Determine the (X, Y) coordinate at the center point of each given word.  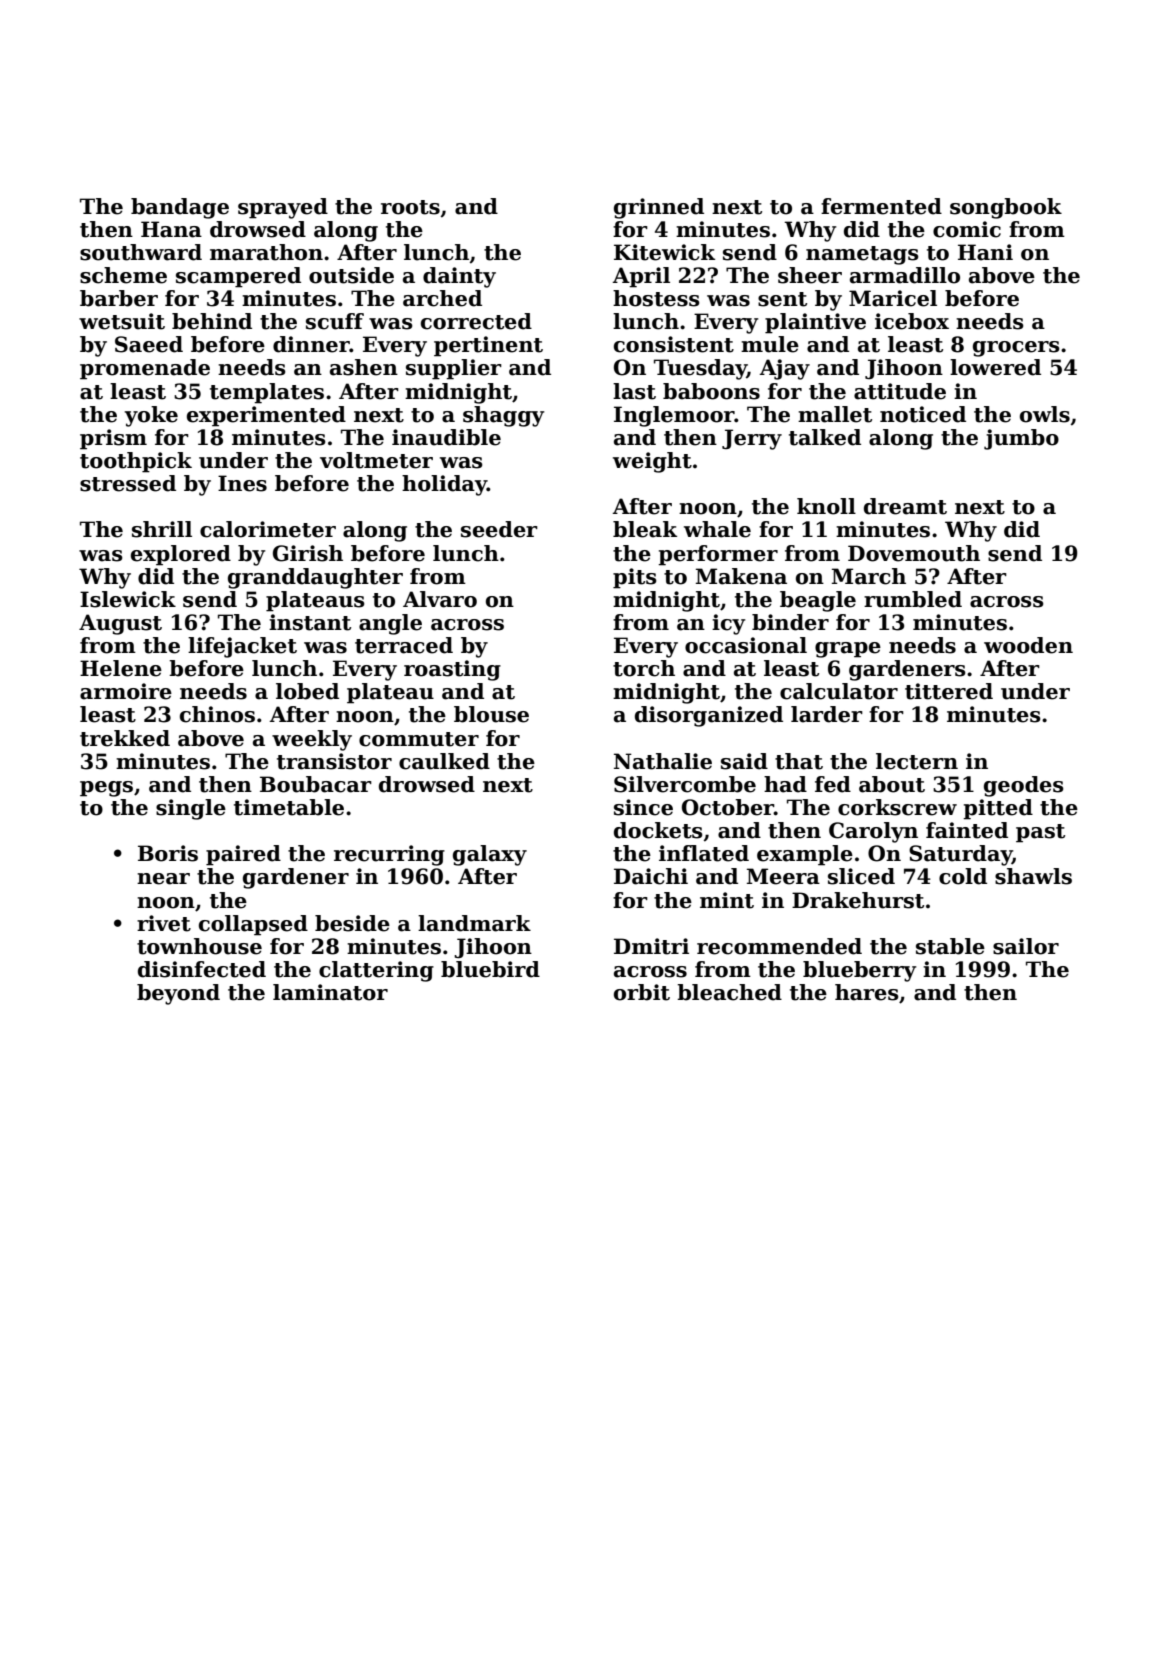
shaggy (503, 416)
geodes (1024, 786)
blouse (491, 714)
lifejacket (242, 647)
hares (867, 992)
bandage (180, 208)
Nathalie (663, 761)
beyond (178, 994)
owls (1045, 414)
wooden (1028, 645)
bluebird (490, 969)
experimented (266, 416)
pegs (106, 789)
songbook (1006, 208)
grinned (659, 208)
